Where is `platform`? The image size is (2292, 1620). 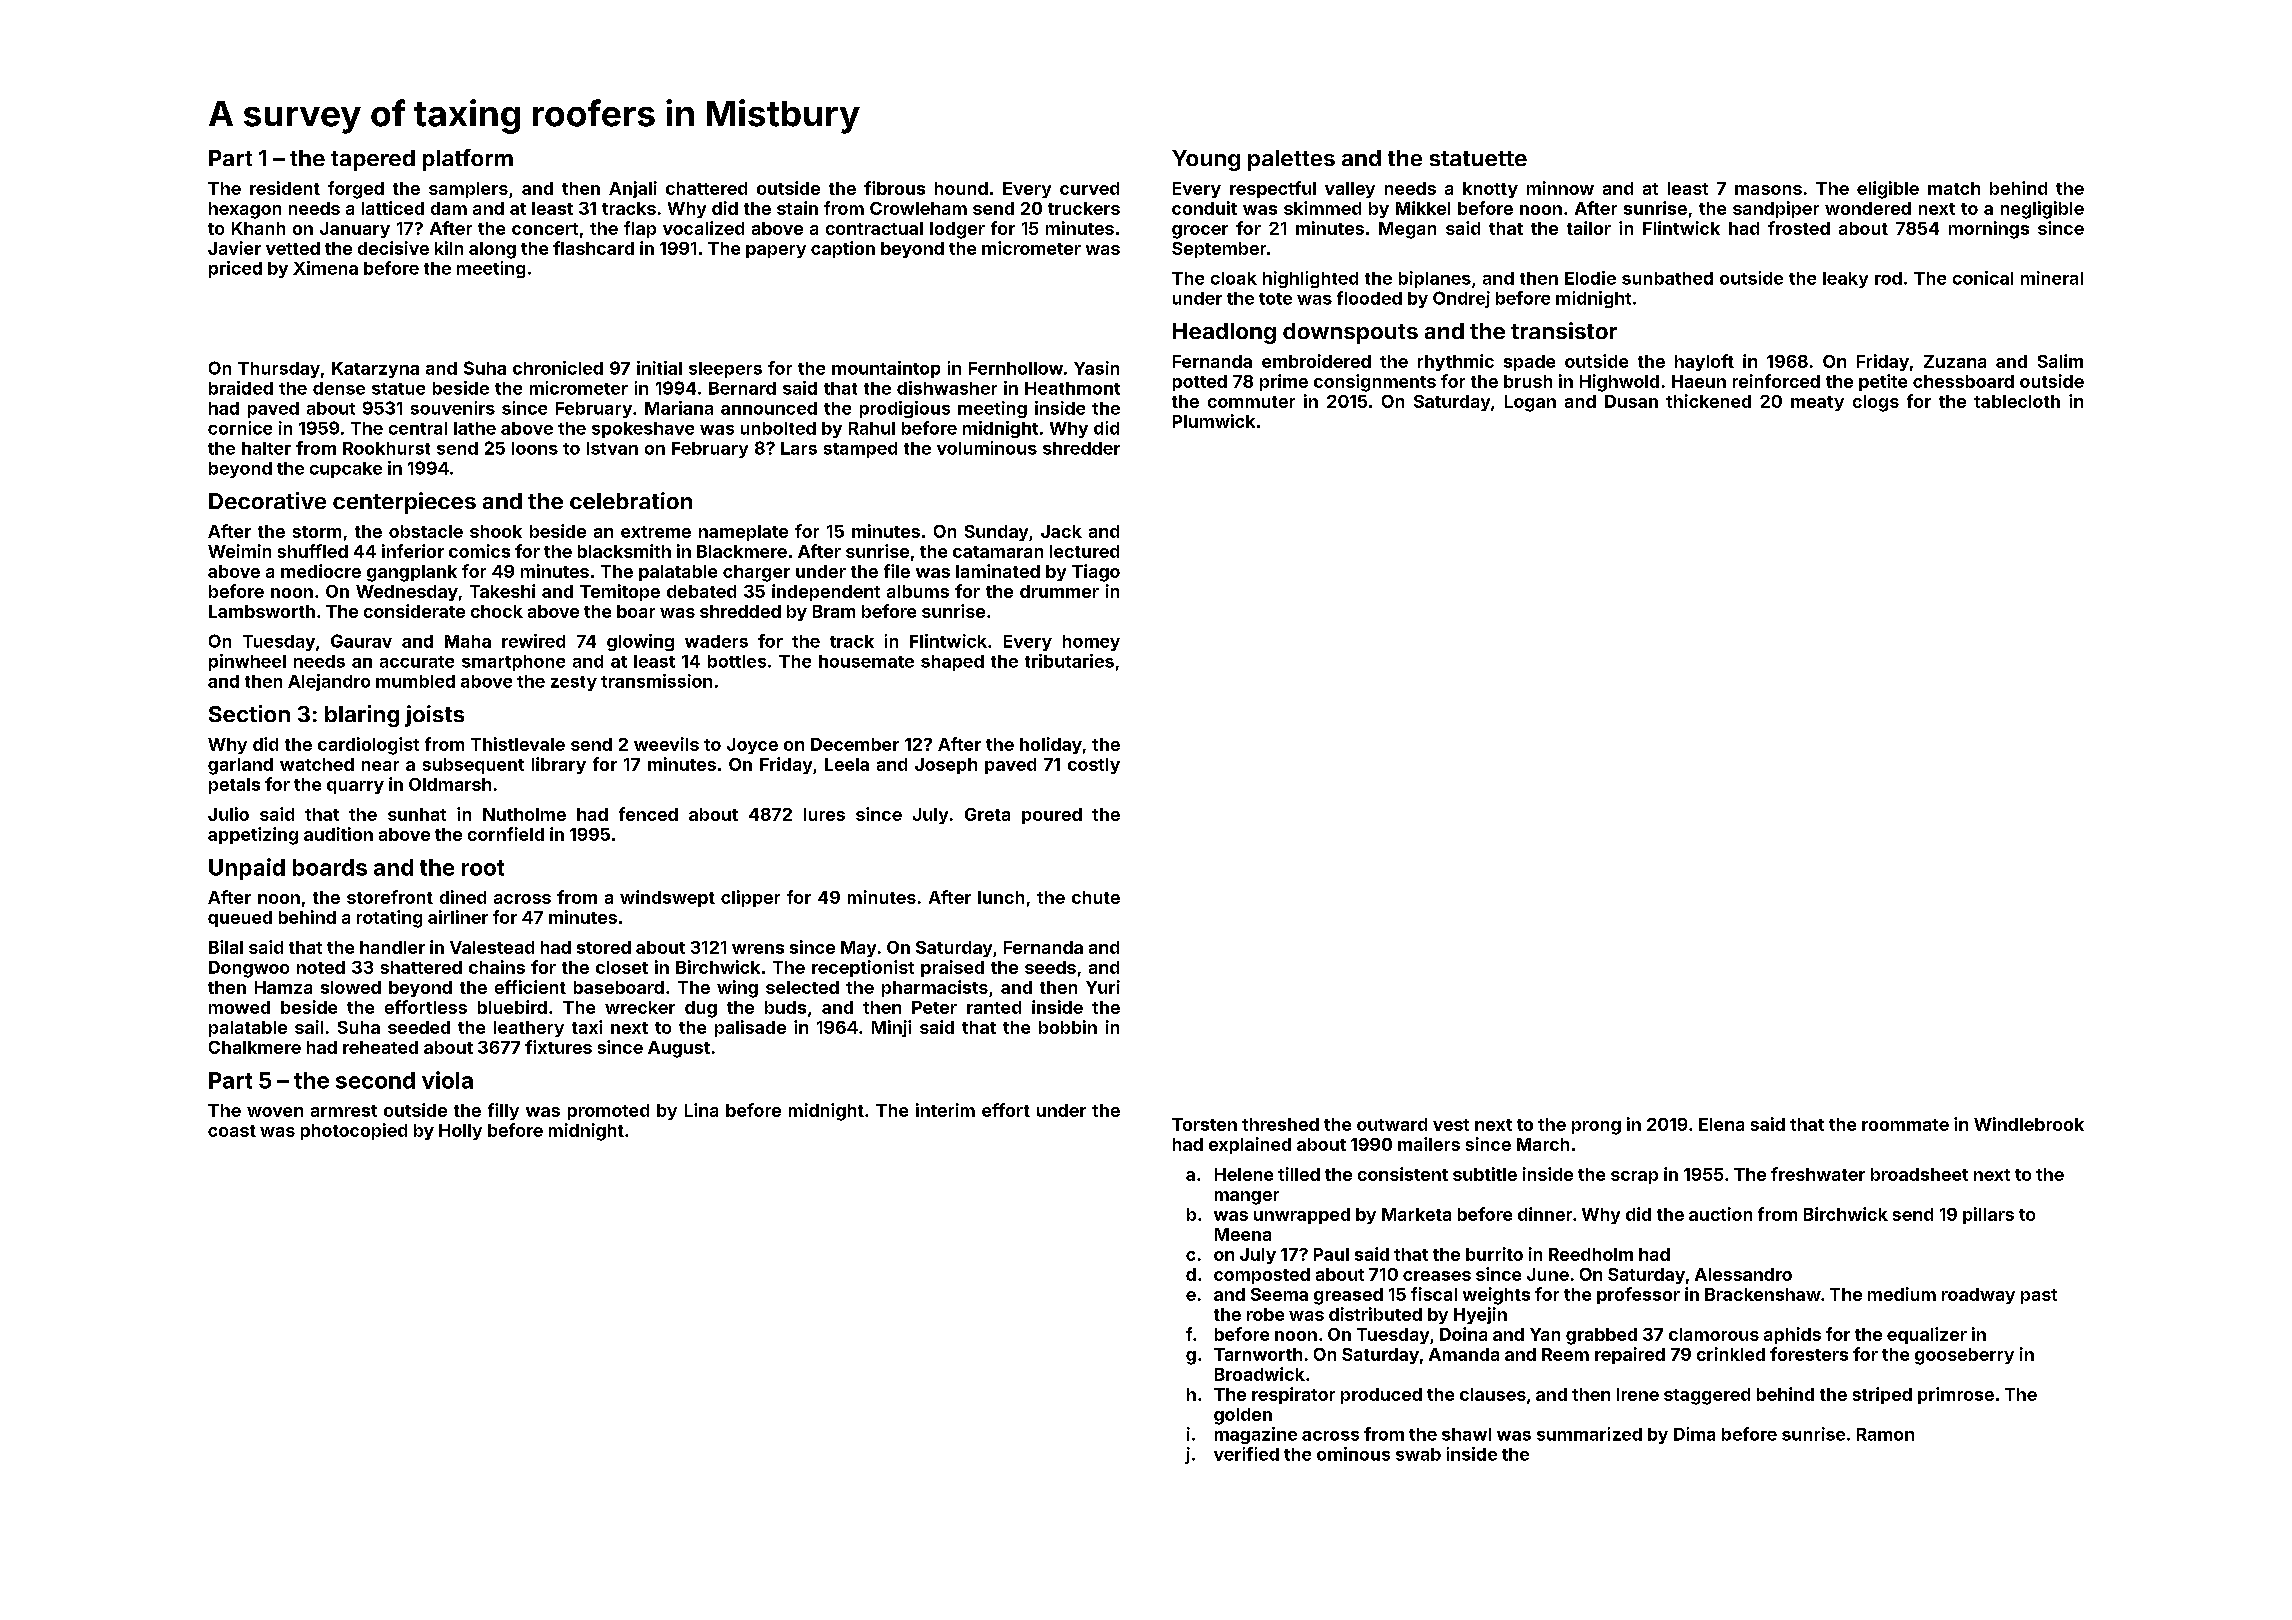 platform is located at coordinates (468, 160).
